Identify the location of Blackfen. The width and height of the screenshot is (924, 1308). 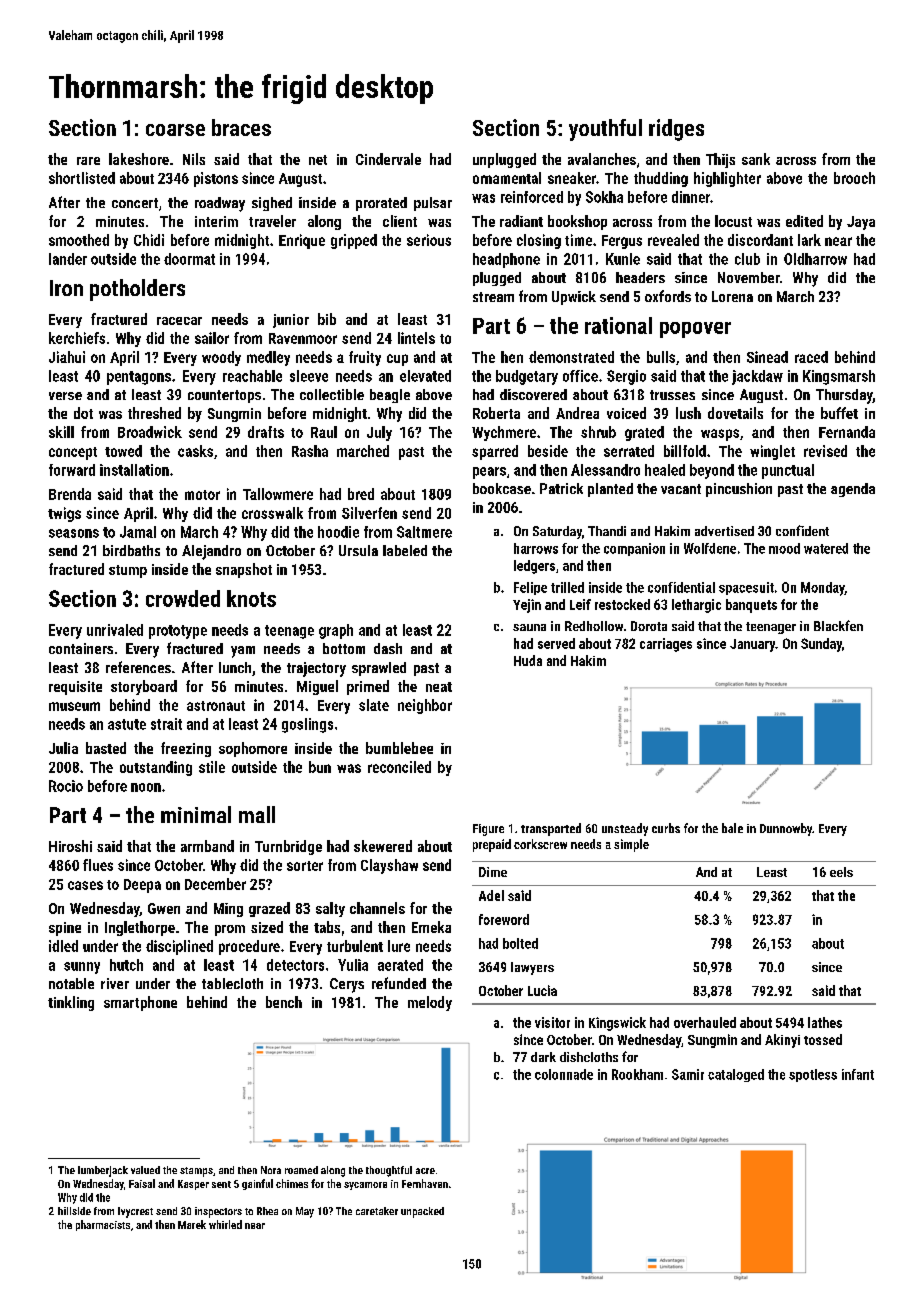
(838, 625).
